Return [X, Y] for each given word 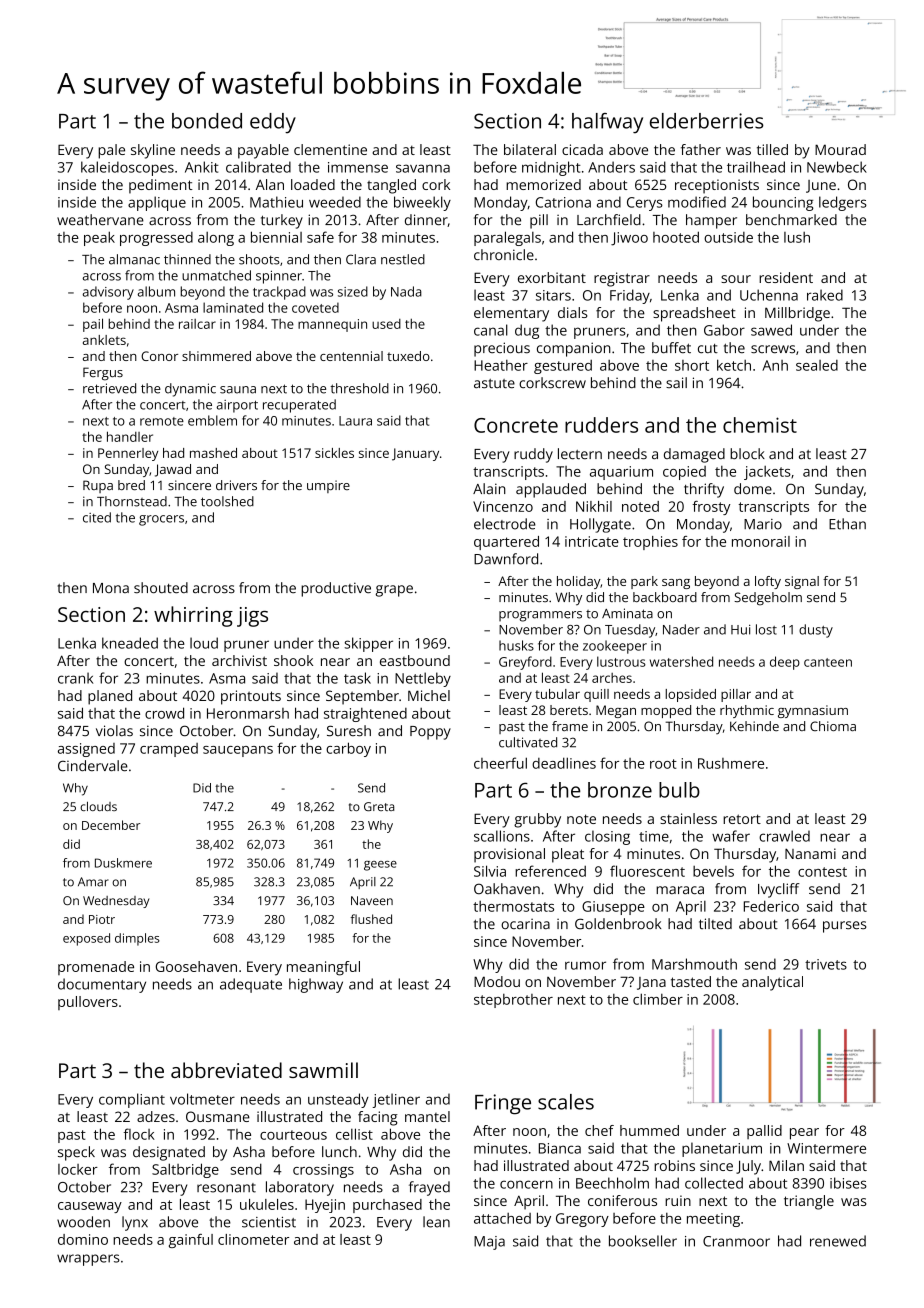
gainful [191, 1241]
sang [676, 584]
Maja [489, 1243]
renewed [838, 1241]
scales [566, 1102]
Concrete [516, 425]
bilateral [530, 149]
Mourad [840, 149]
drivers [236, 485]
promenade [96, 968]
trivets [826, 964]
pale [111, 151]
